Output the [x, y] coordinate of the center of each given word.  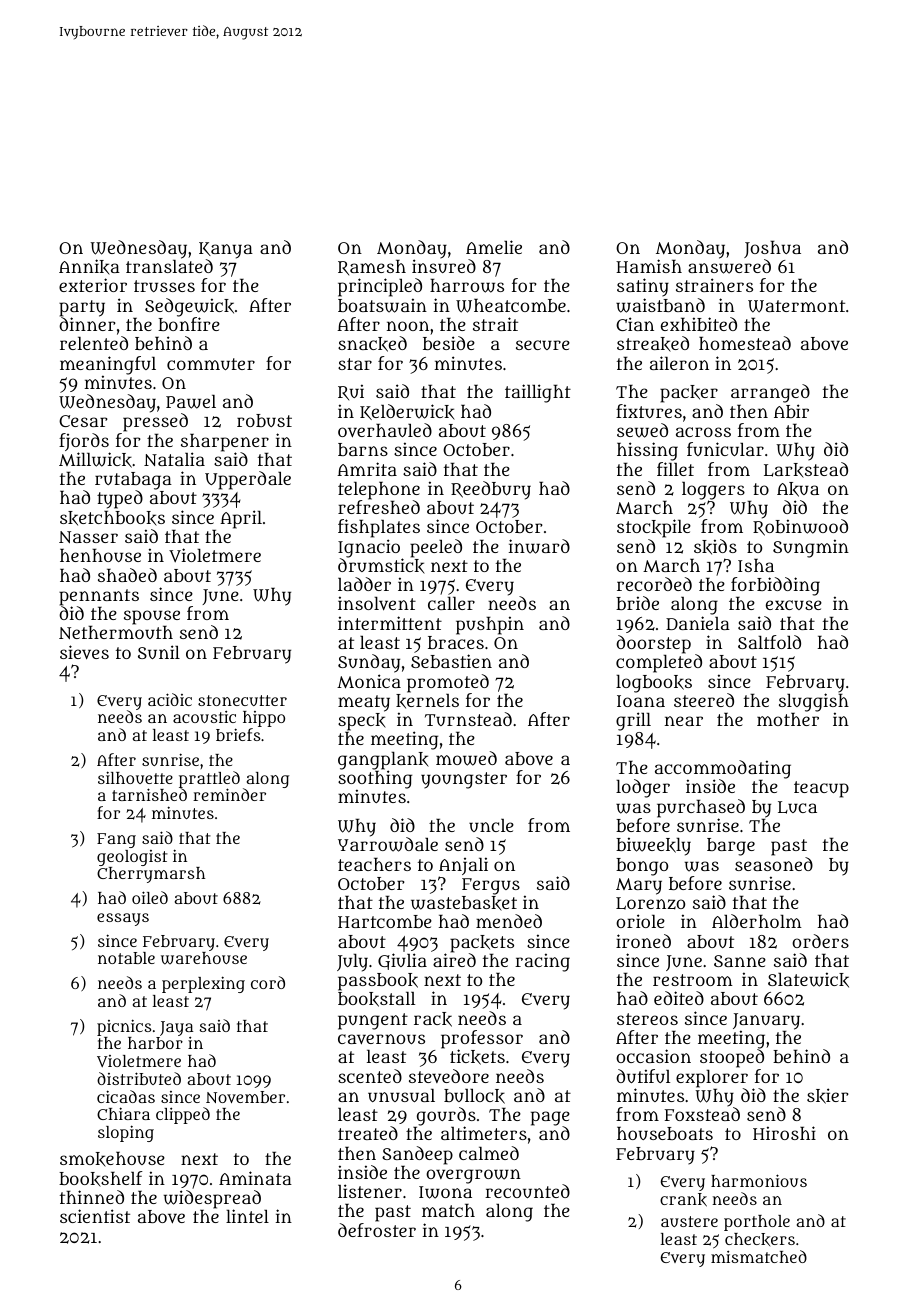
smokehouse [112, 1159]
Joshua [772, 249]
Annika [89, 267]
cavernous [381, 1039]
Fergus [491, 886]
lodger [643, 788]
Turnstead [468, 719]
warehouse [204, 958]
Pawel [191, 402]
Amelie [494, 247]
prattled [209, 780]
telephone [379, 491]
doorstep [653, 644]
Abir [791, 411]
